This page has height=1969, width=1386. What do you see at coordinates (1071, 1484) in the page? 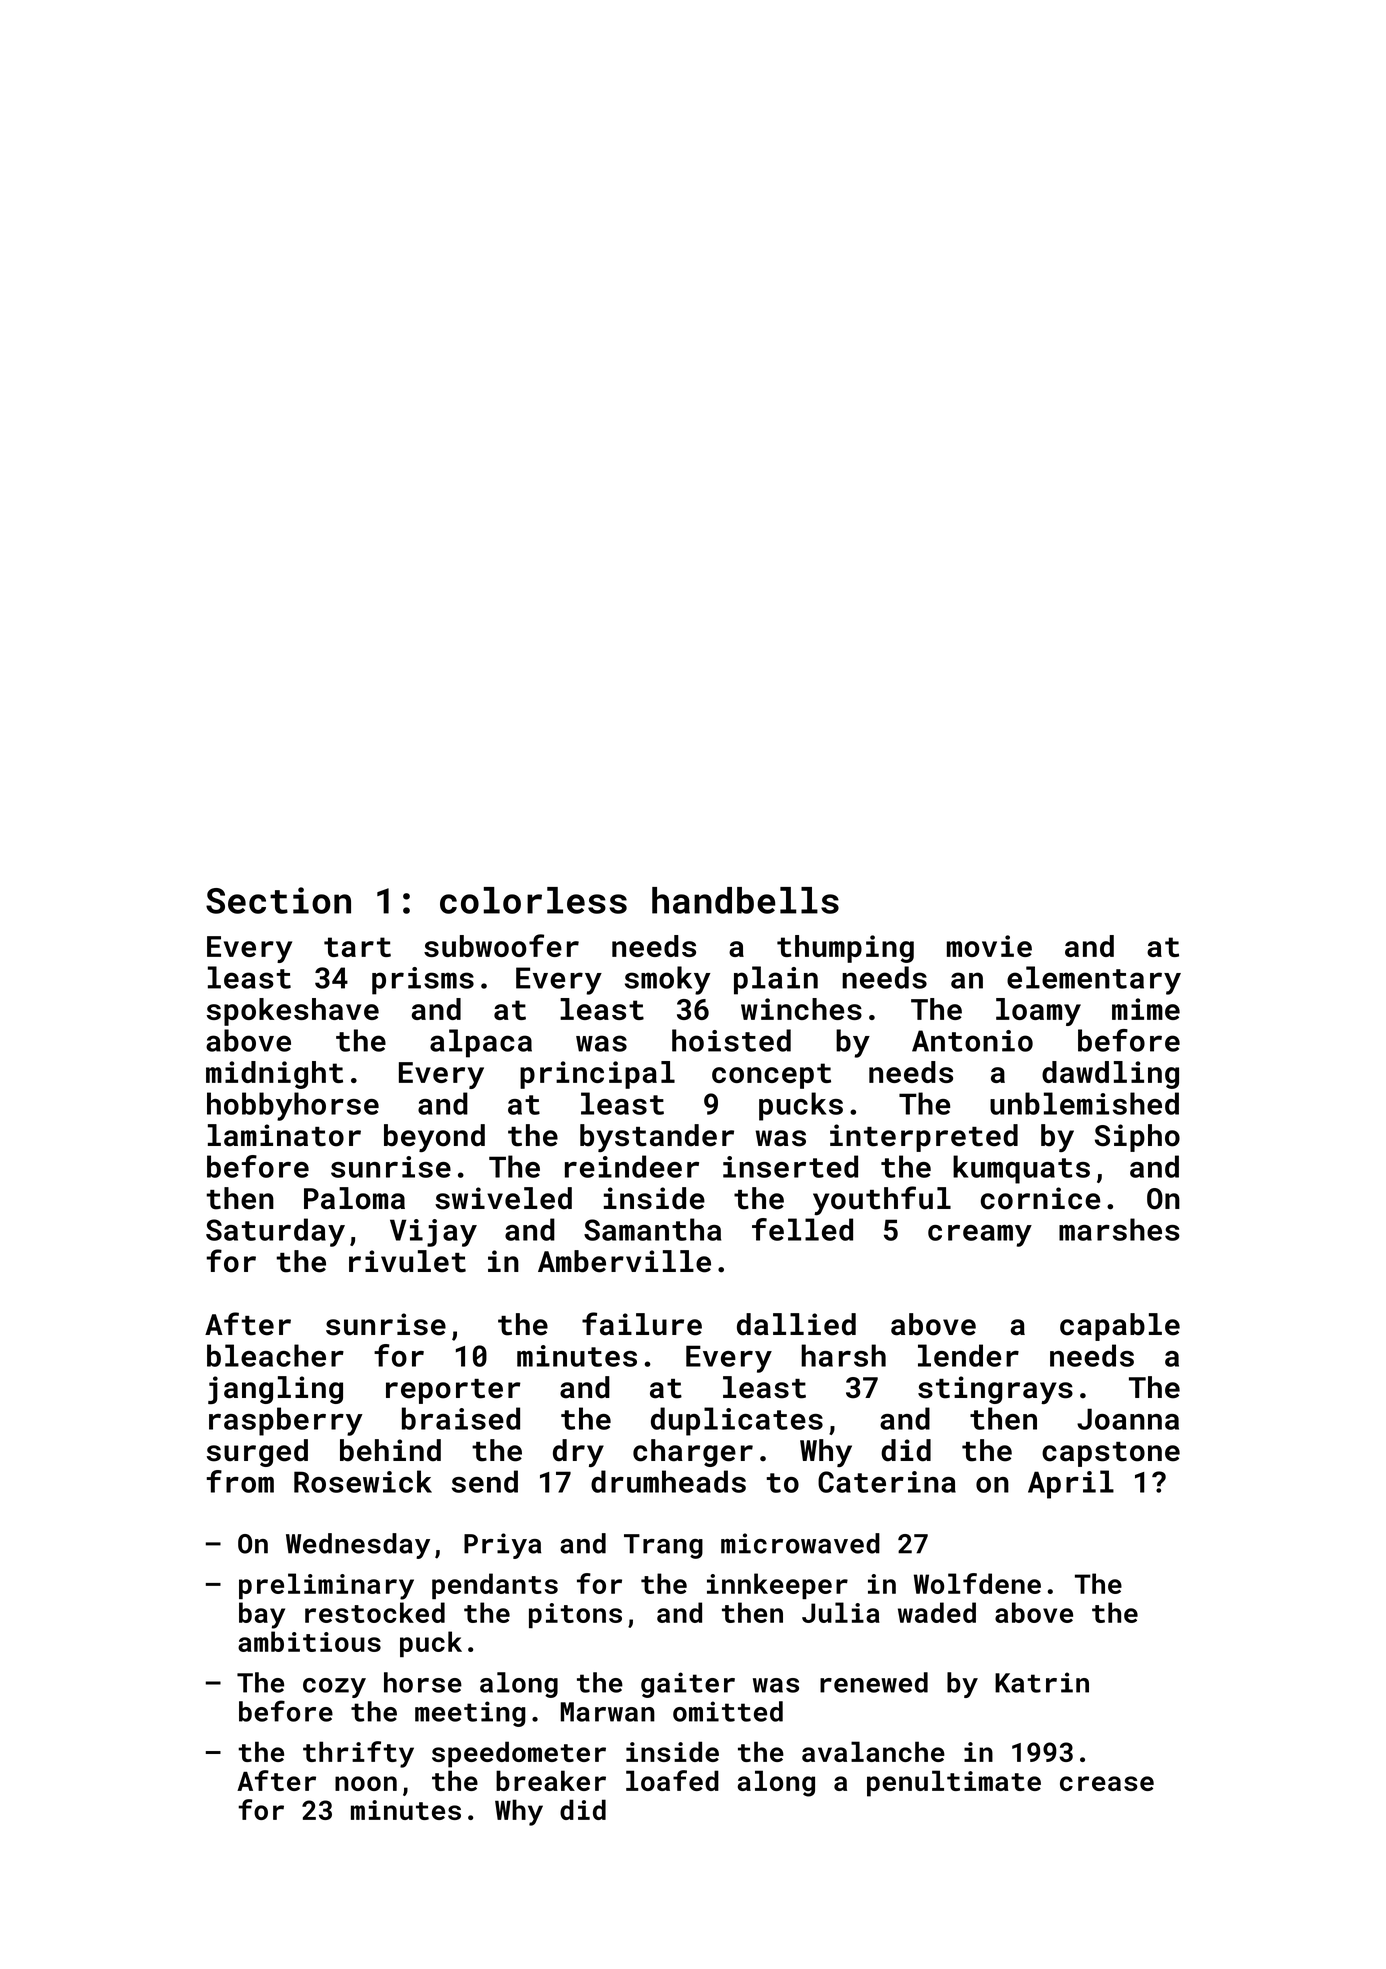
I see `April` at bounding box center [1071, 1484].
